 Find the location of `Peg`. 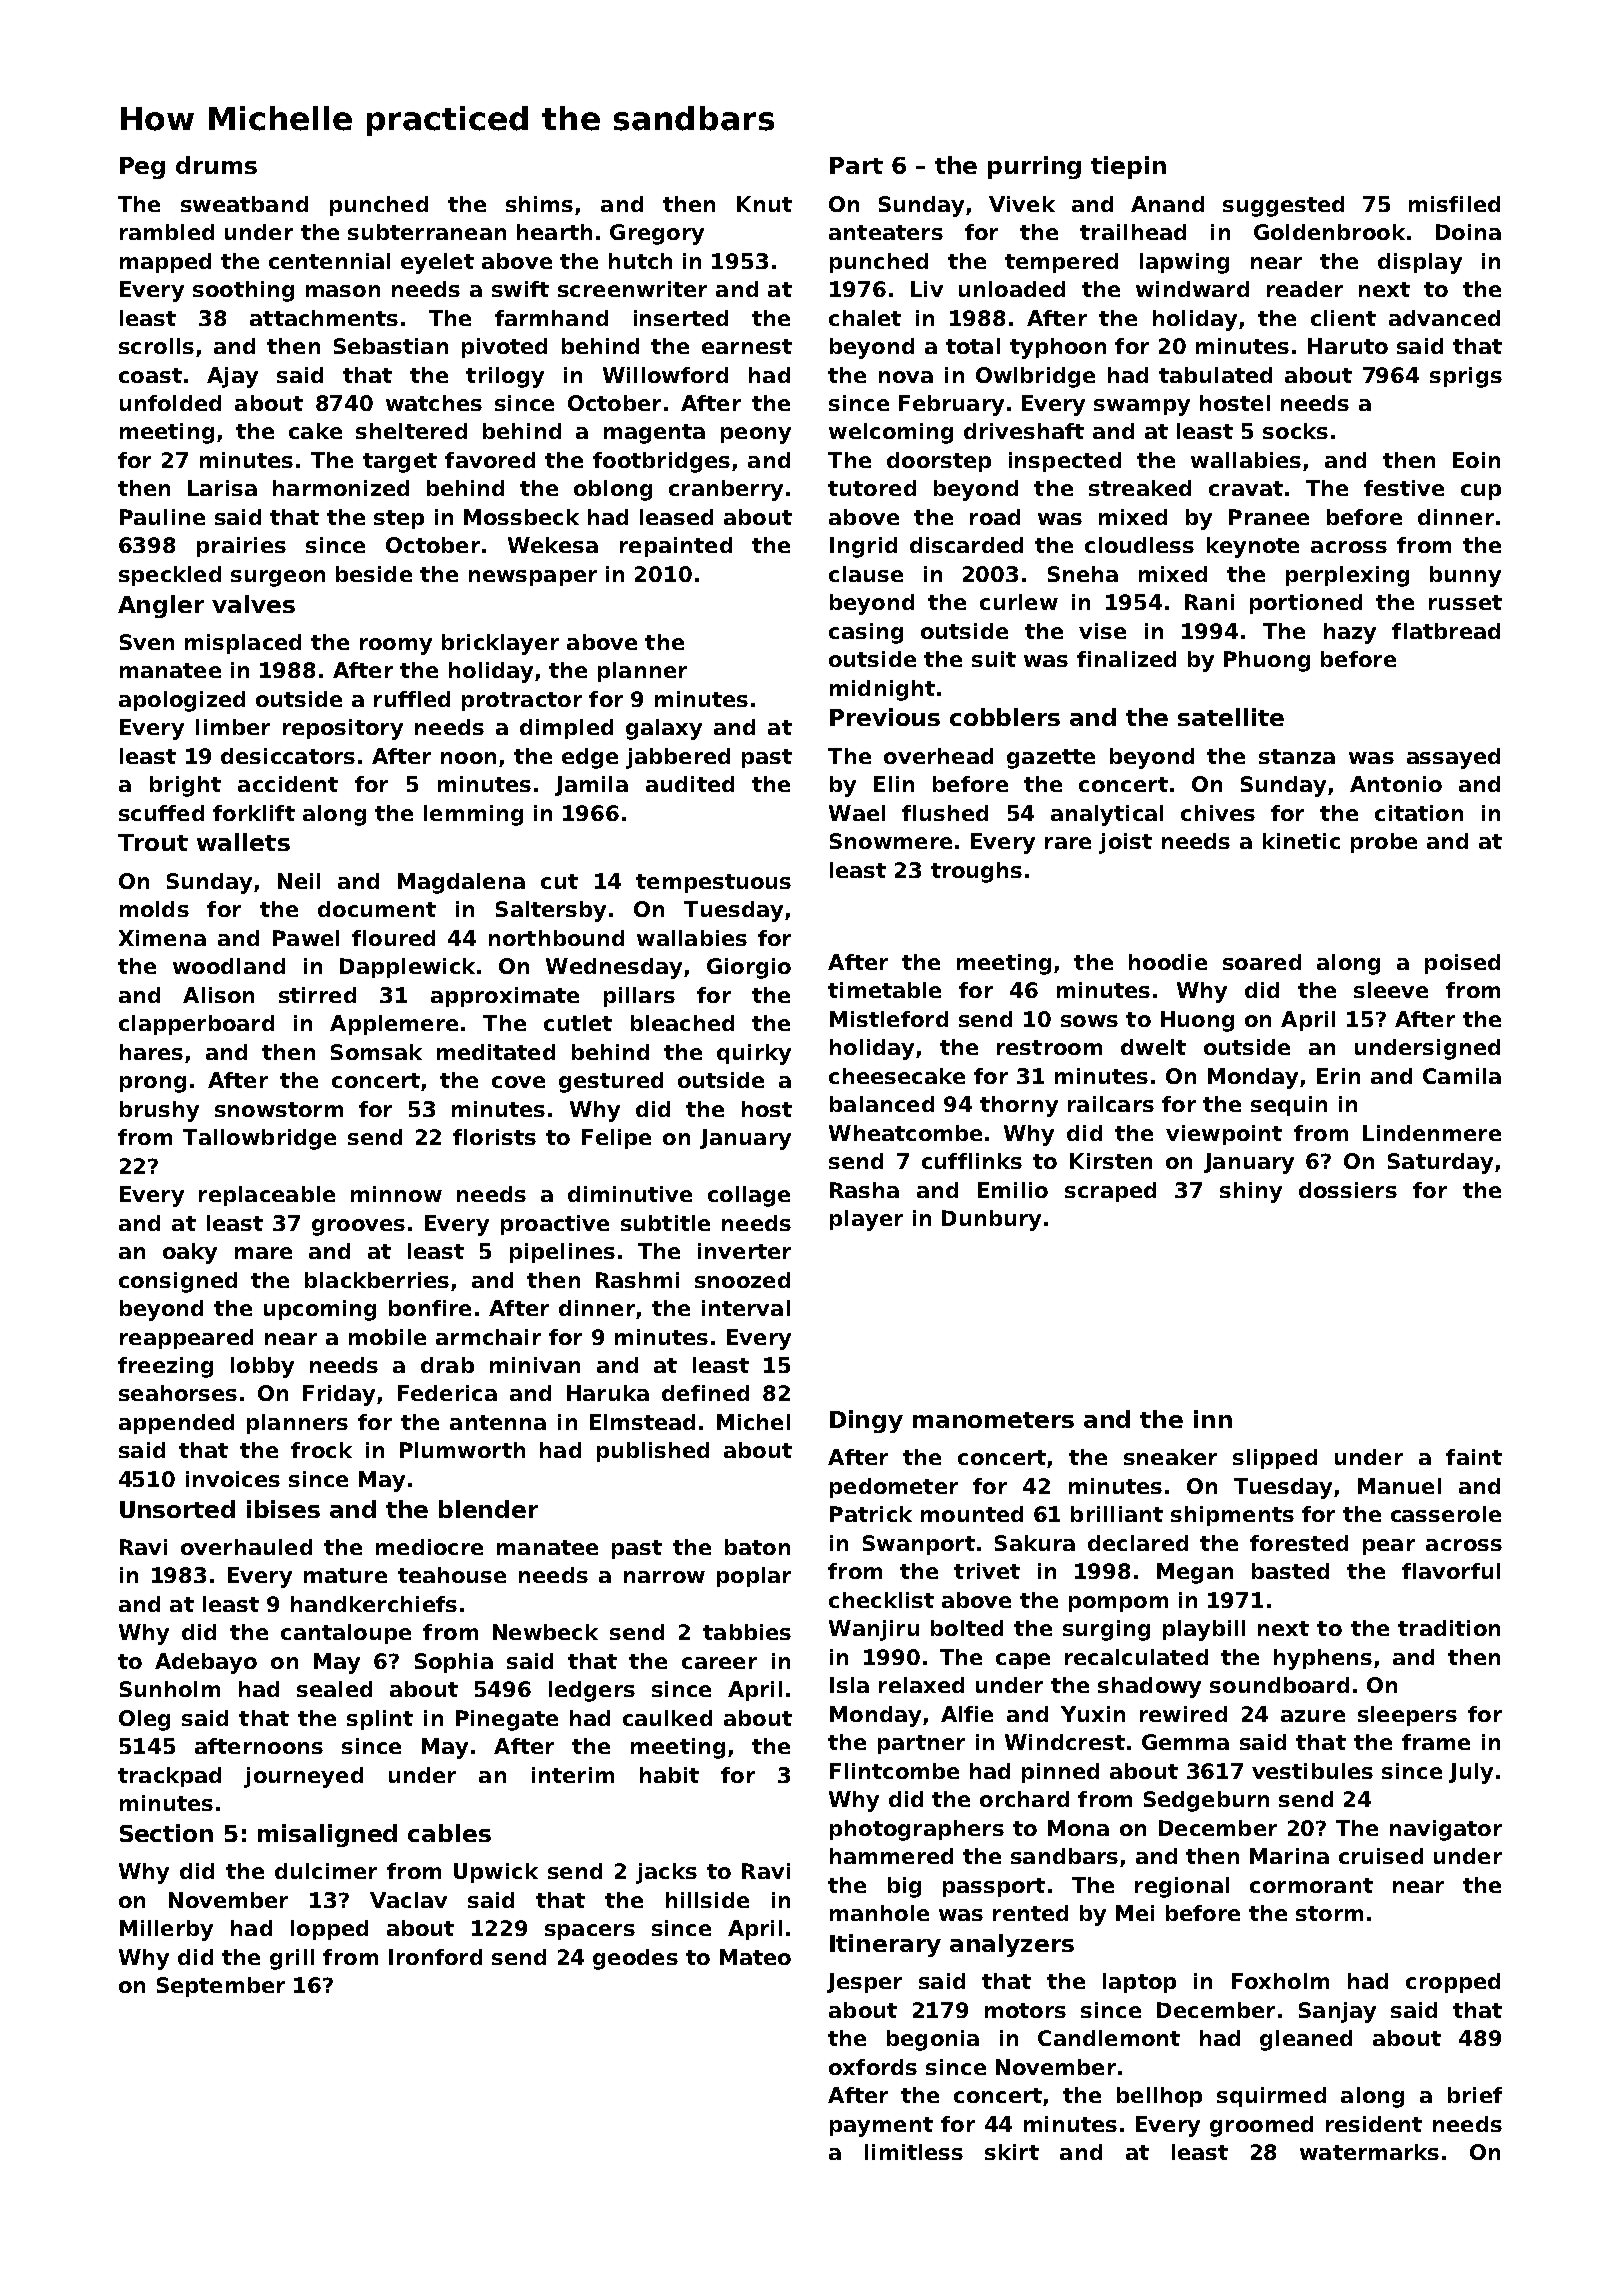

Peg is located at coordinates (142, 168).
